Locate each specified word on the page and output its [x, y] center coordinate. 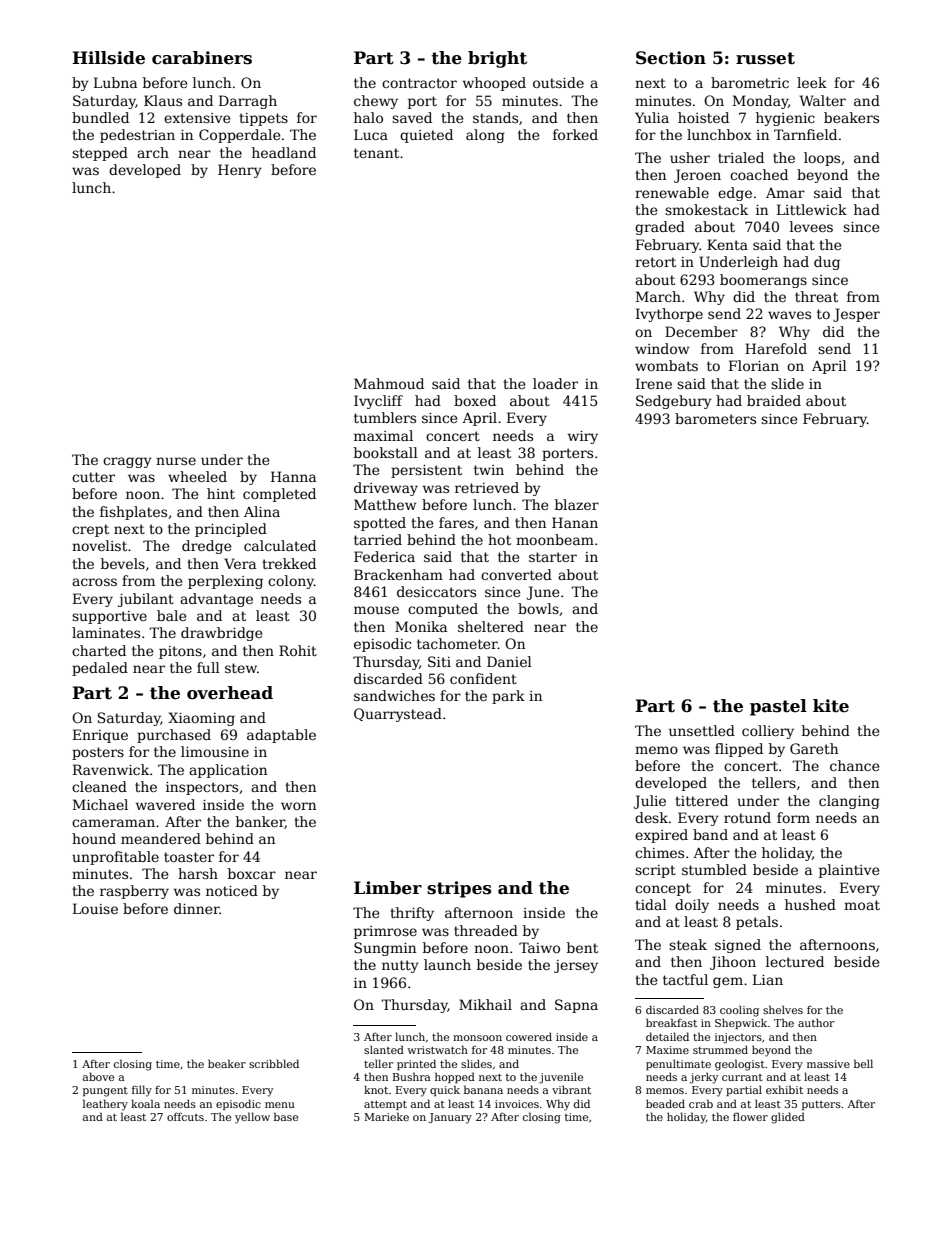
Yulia [652, 117]
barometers [715, 418]
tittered [701, 800]
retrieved [487, 487]
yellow [252, 1118]
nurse [176, 461]
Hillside [108, 58]
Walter [822, 100]
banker [260, 822]
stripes [459, 889]
